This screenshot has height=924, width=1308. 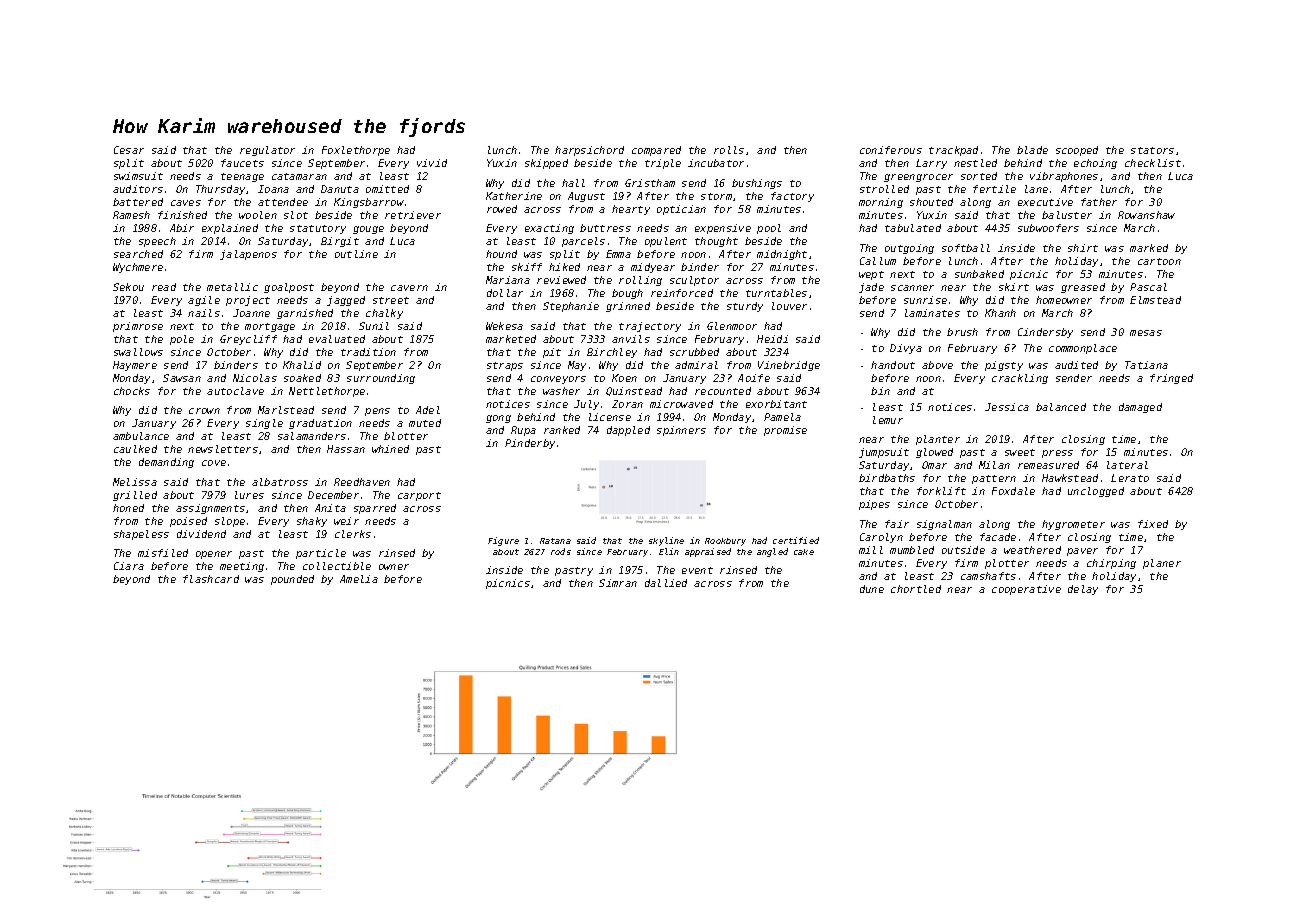 What do you see at coordinates (561, 551) in the screenshot?
I see `rods` at bounding box center [561, 551].
